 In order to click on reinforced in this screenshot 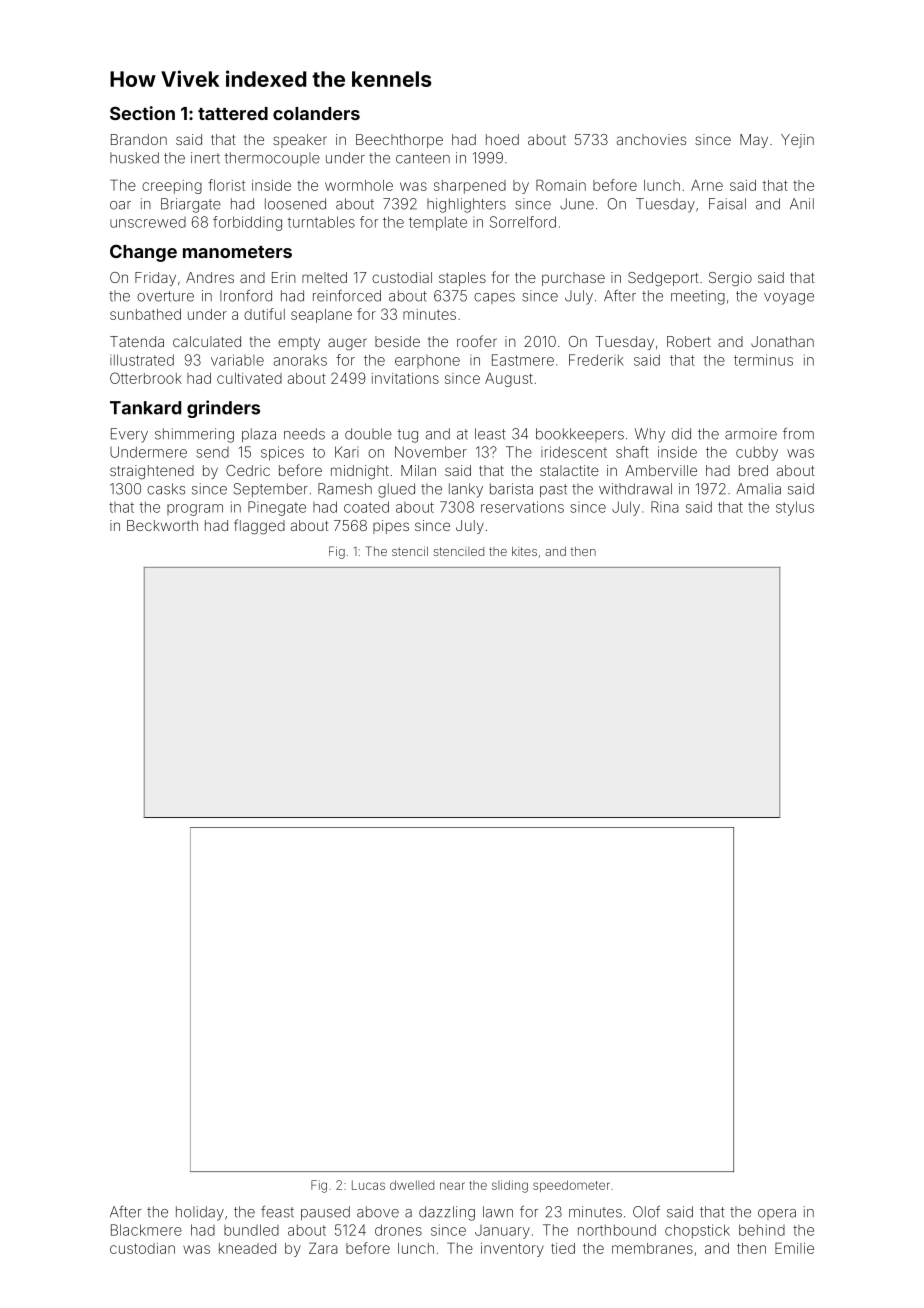, I will do `click(347, 296)`.
